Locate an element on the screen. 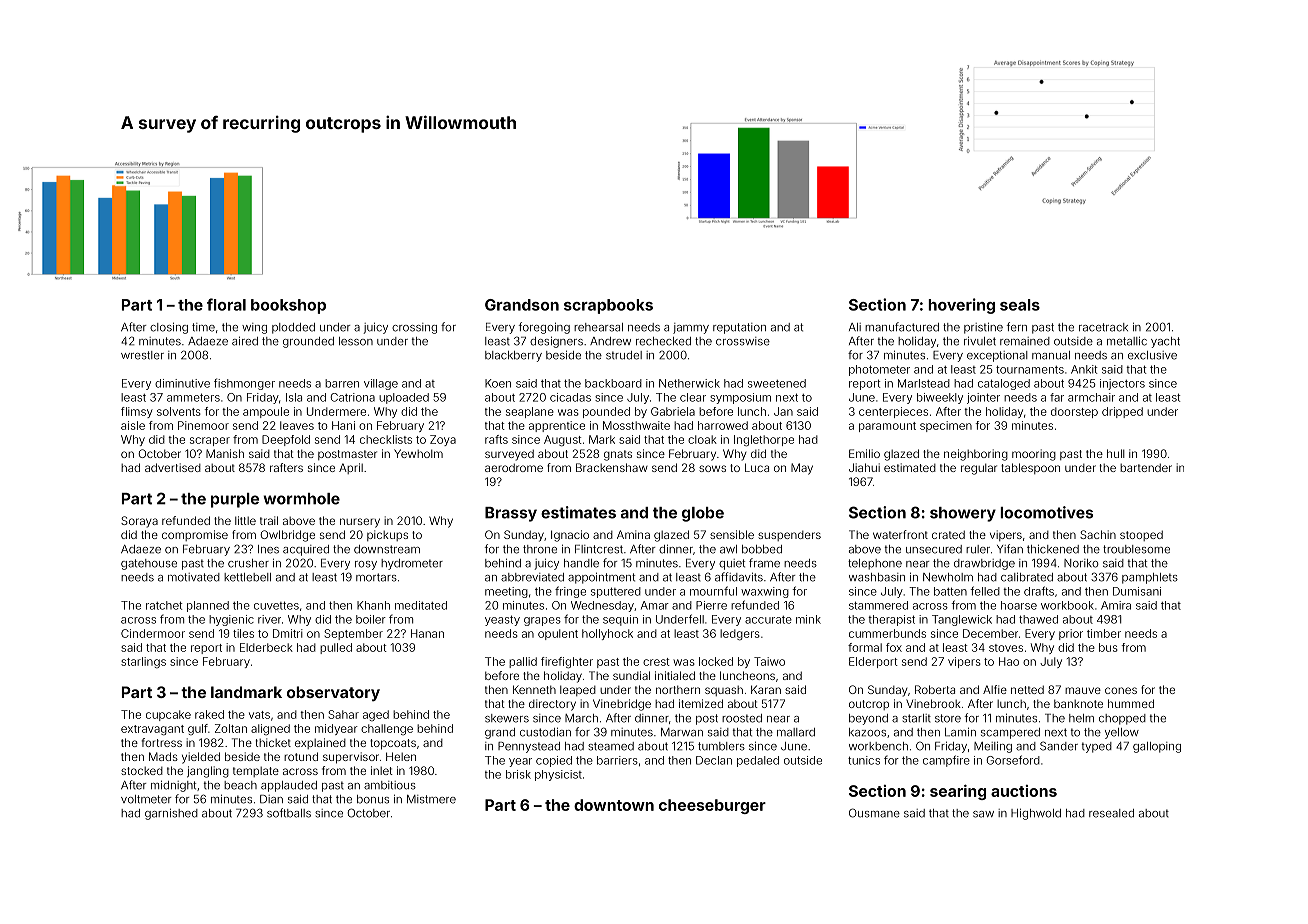 This screenshot has width=1308, height=924. therapist is located at coordinates (891, 620).
